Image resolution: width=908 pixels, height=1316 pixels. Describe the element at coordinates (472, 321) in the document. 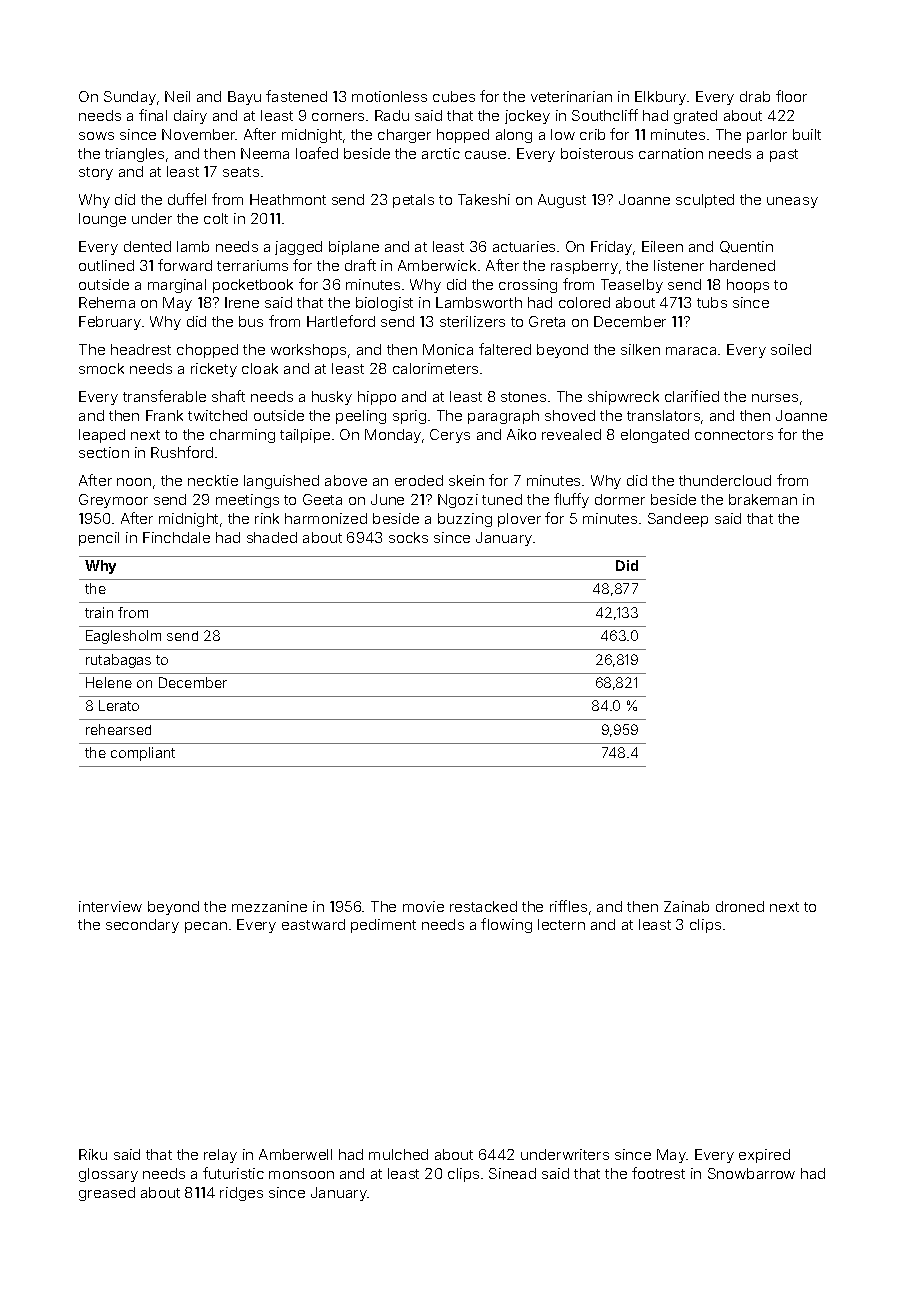

I see `sterilizers` at that location.
